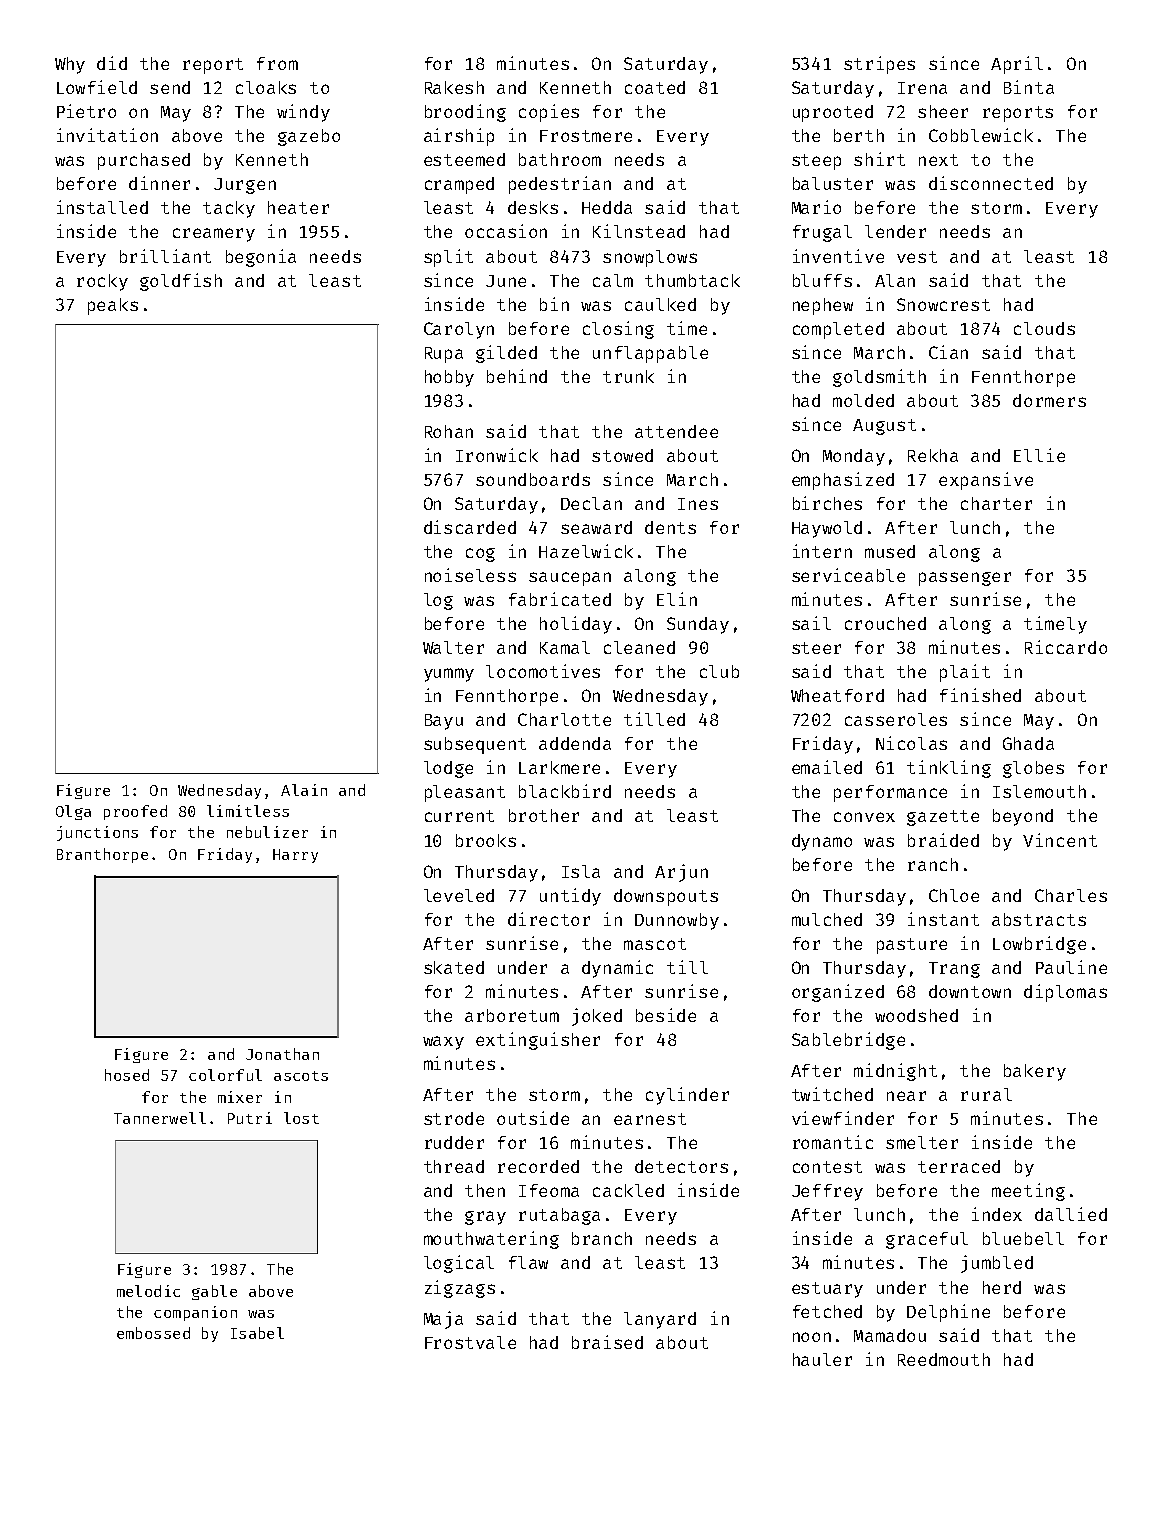 Image resolution: width=1169 pixels, height=1513 pixels. What do you see at coordinates (214, 1292) in the document?
I see `gable` at bounding box center [214, 1292].
